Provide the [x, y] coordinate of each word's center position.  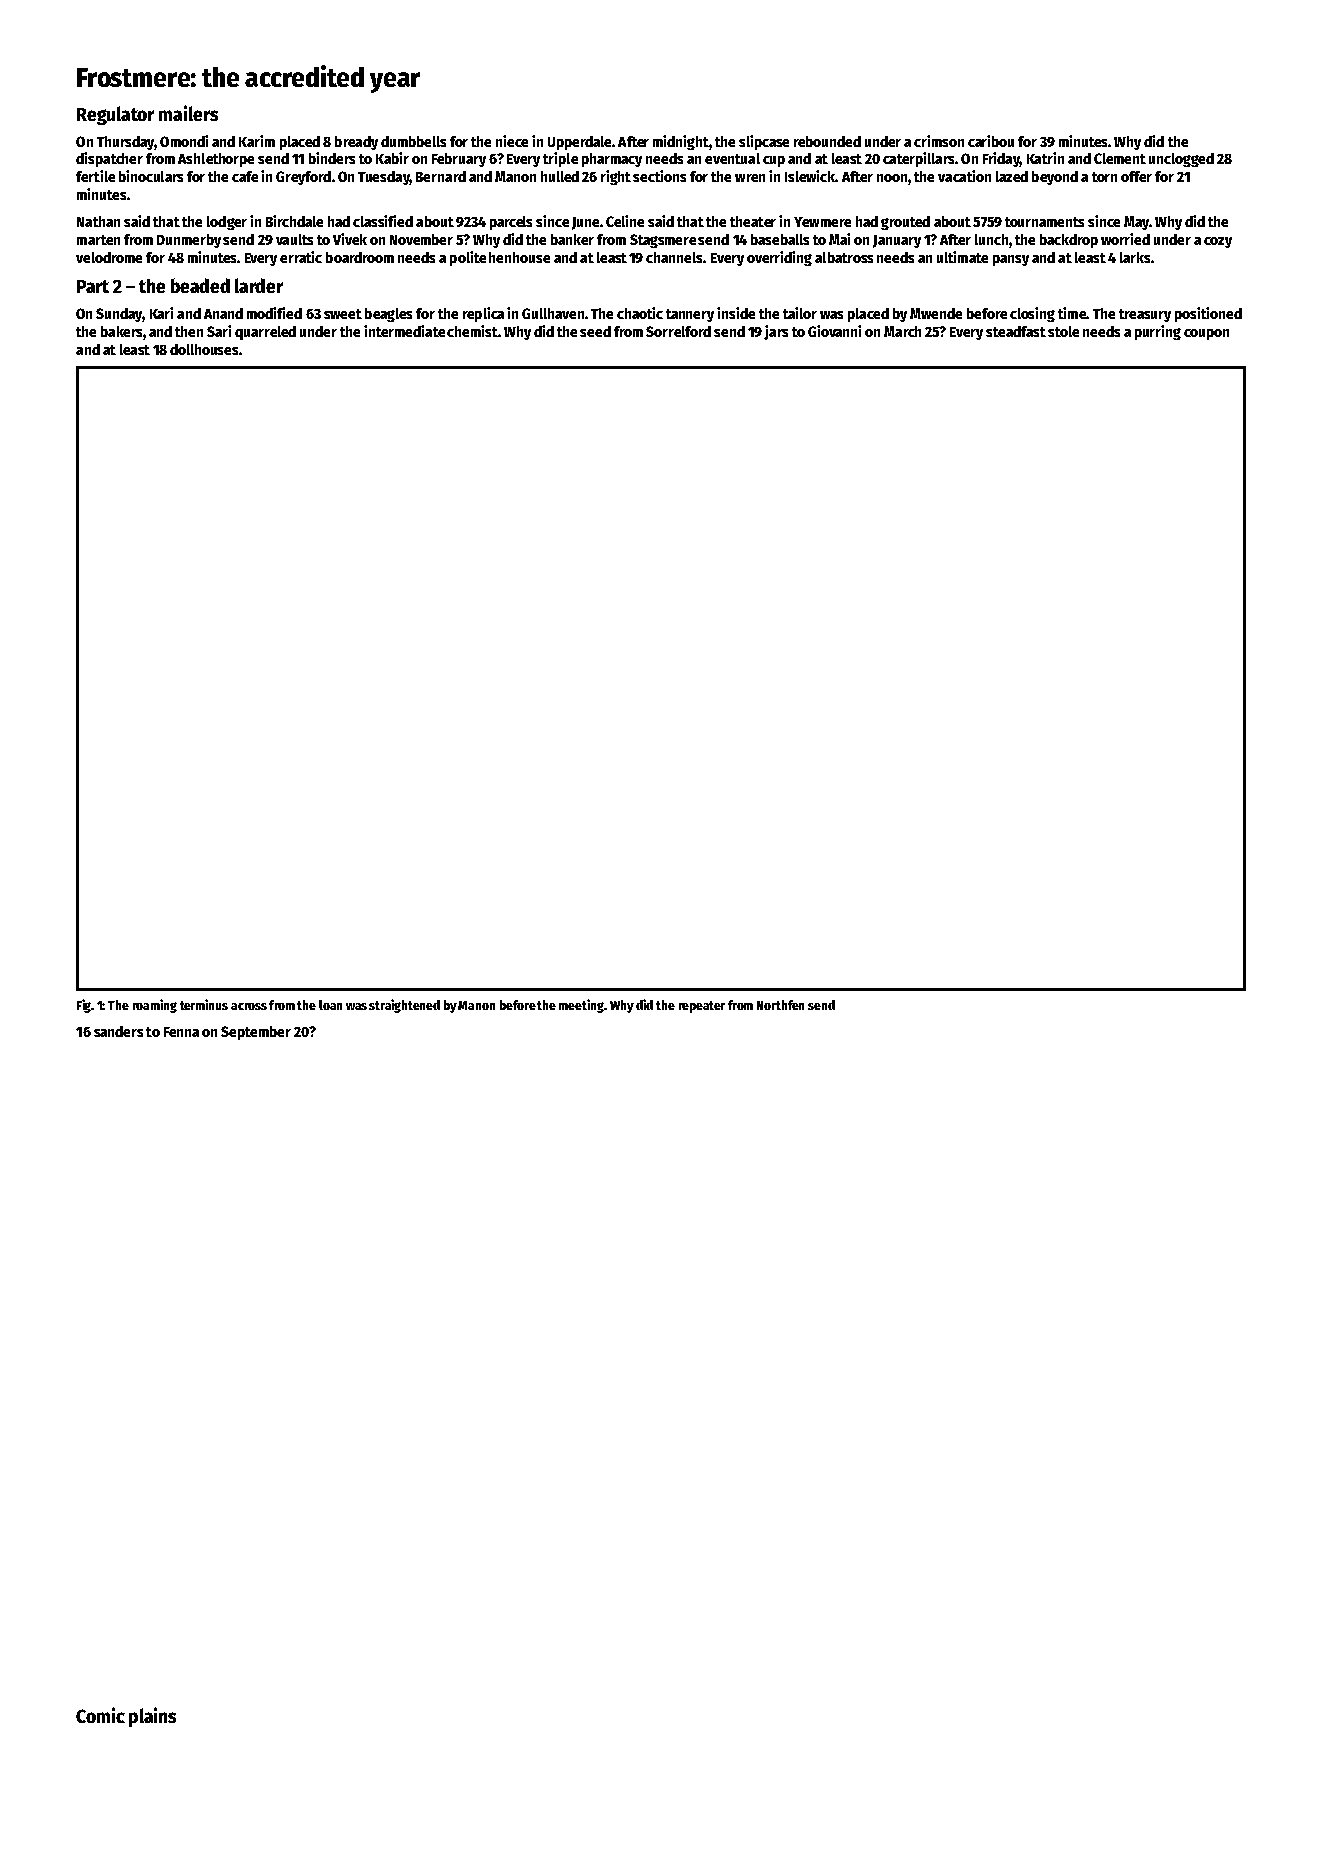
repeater [702, 1007]
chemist [472, 331]
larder [259, 285]
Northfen [780, 1005]
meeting [581, 1006]
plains [152, 1717]
